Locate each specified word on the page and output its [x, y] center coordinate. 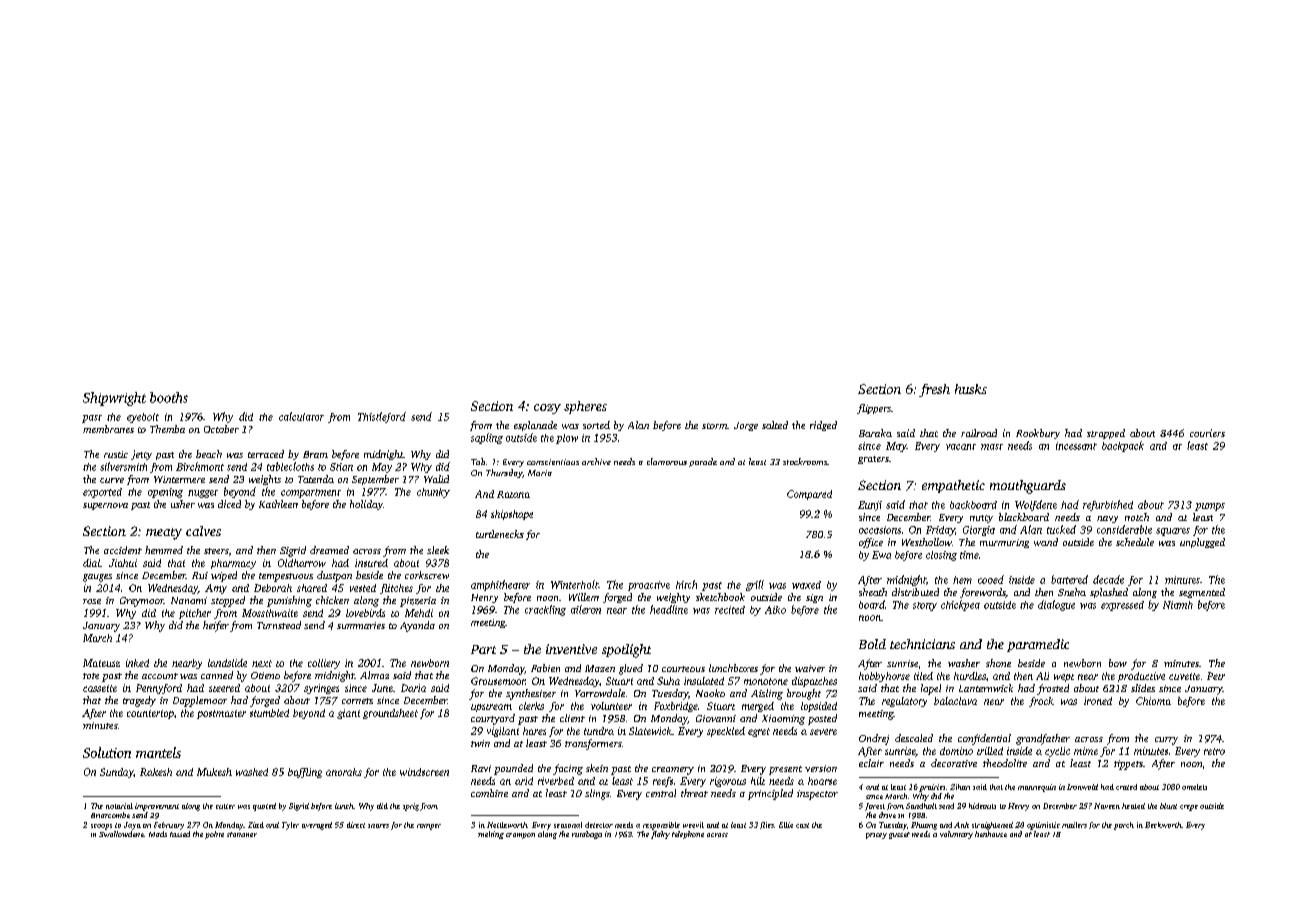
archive [596, 461]
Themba [167, 429]
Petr [1216, 676]
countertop [150, 714]
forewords [983, 593]
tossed [180, 834]
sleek [438, 550]
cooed [991, 579]
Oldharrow [302, 563]
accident [123, 550]
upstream [491, 708]
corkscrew [427, 575]
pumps [1210, 507]
